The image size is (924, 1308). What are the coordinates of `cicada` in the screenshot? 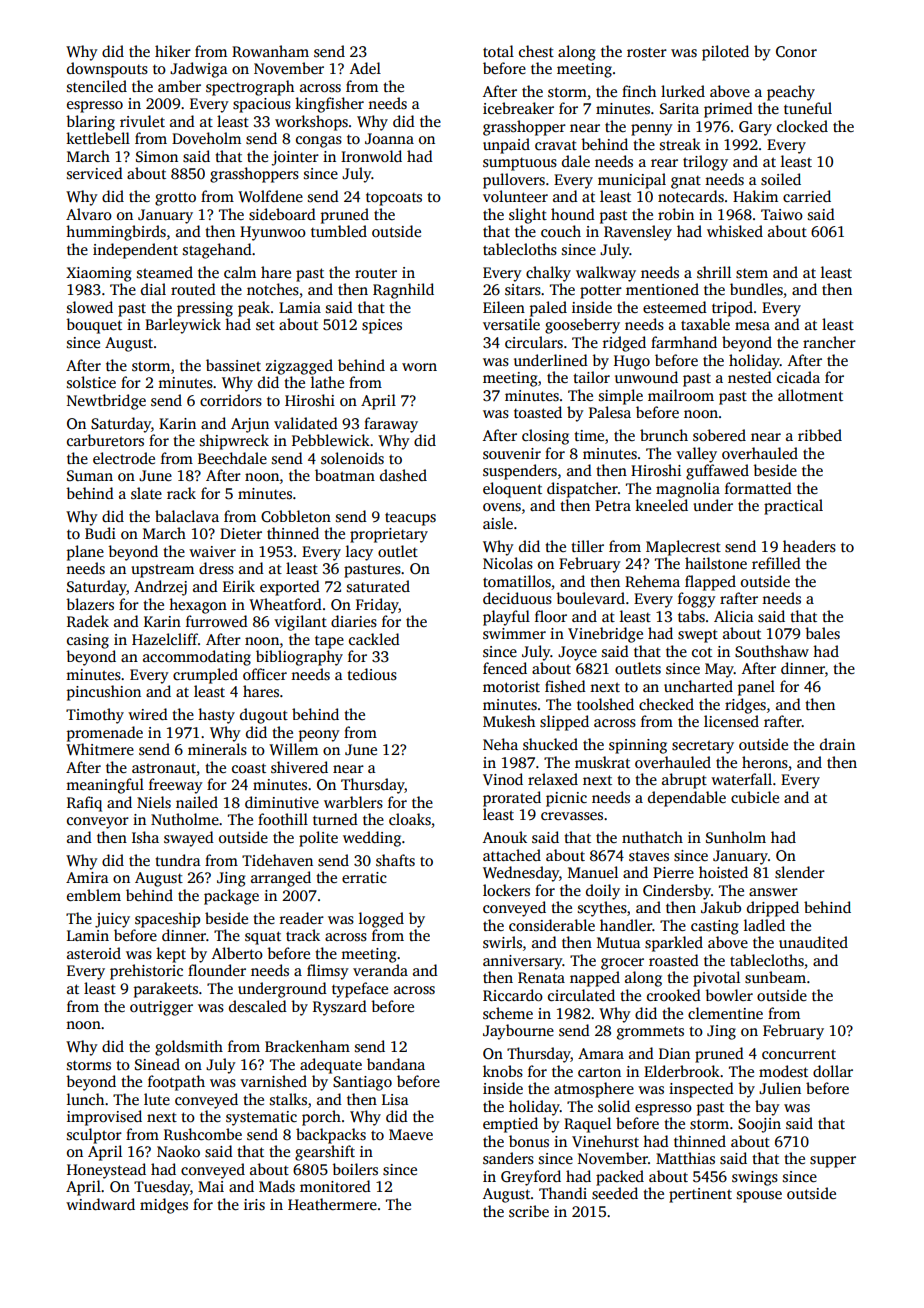 It's located at (798, 377).
